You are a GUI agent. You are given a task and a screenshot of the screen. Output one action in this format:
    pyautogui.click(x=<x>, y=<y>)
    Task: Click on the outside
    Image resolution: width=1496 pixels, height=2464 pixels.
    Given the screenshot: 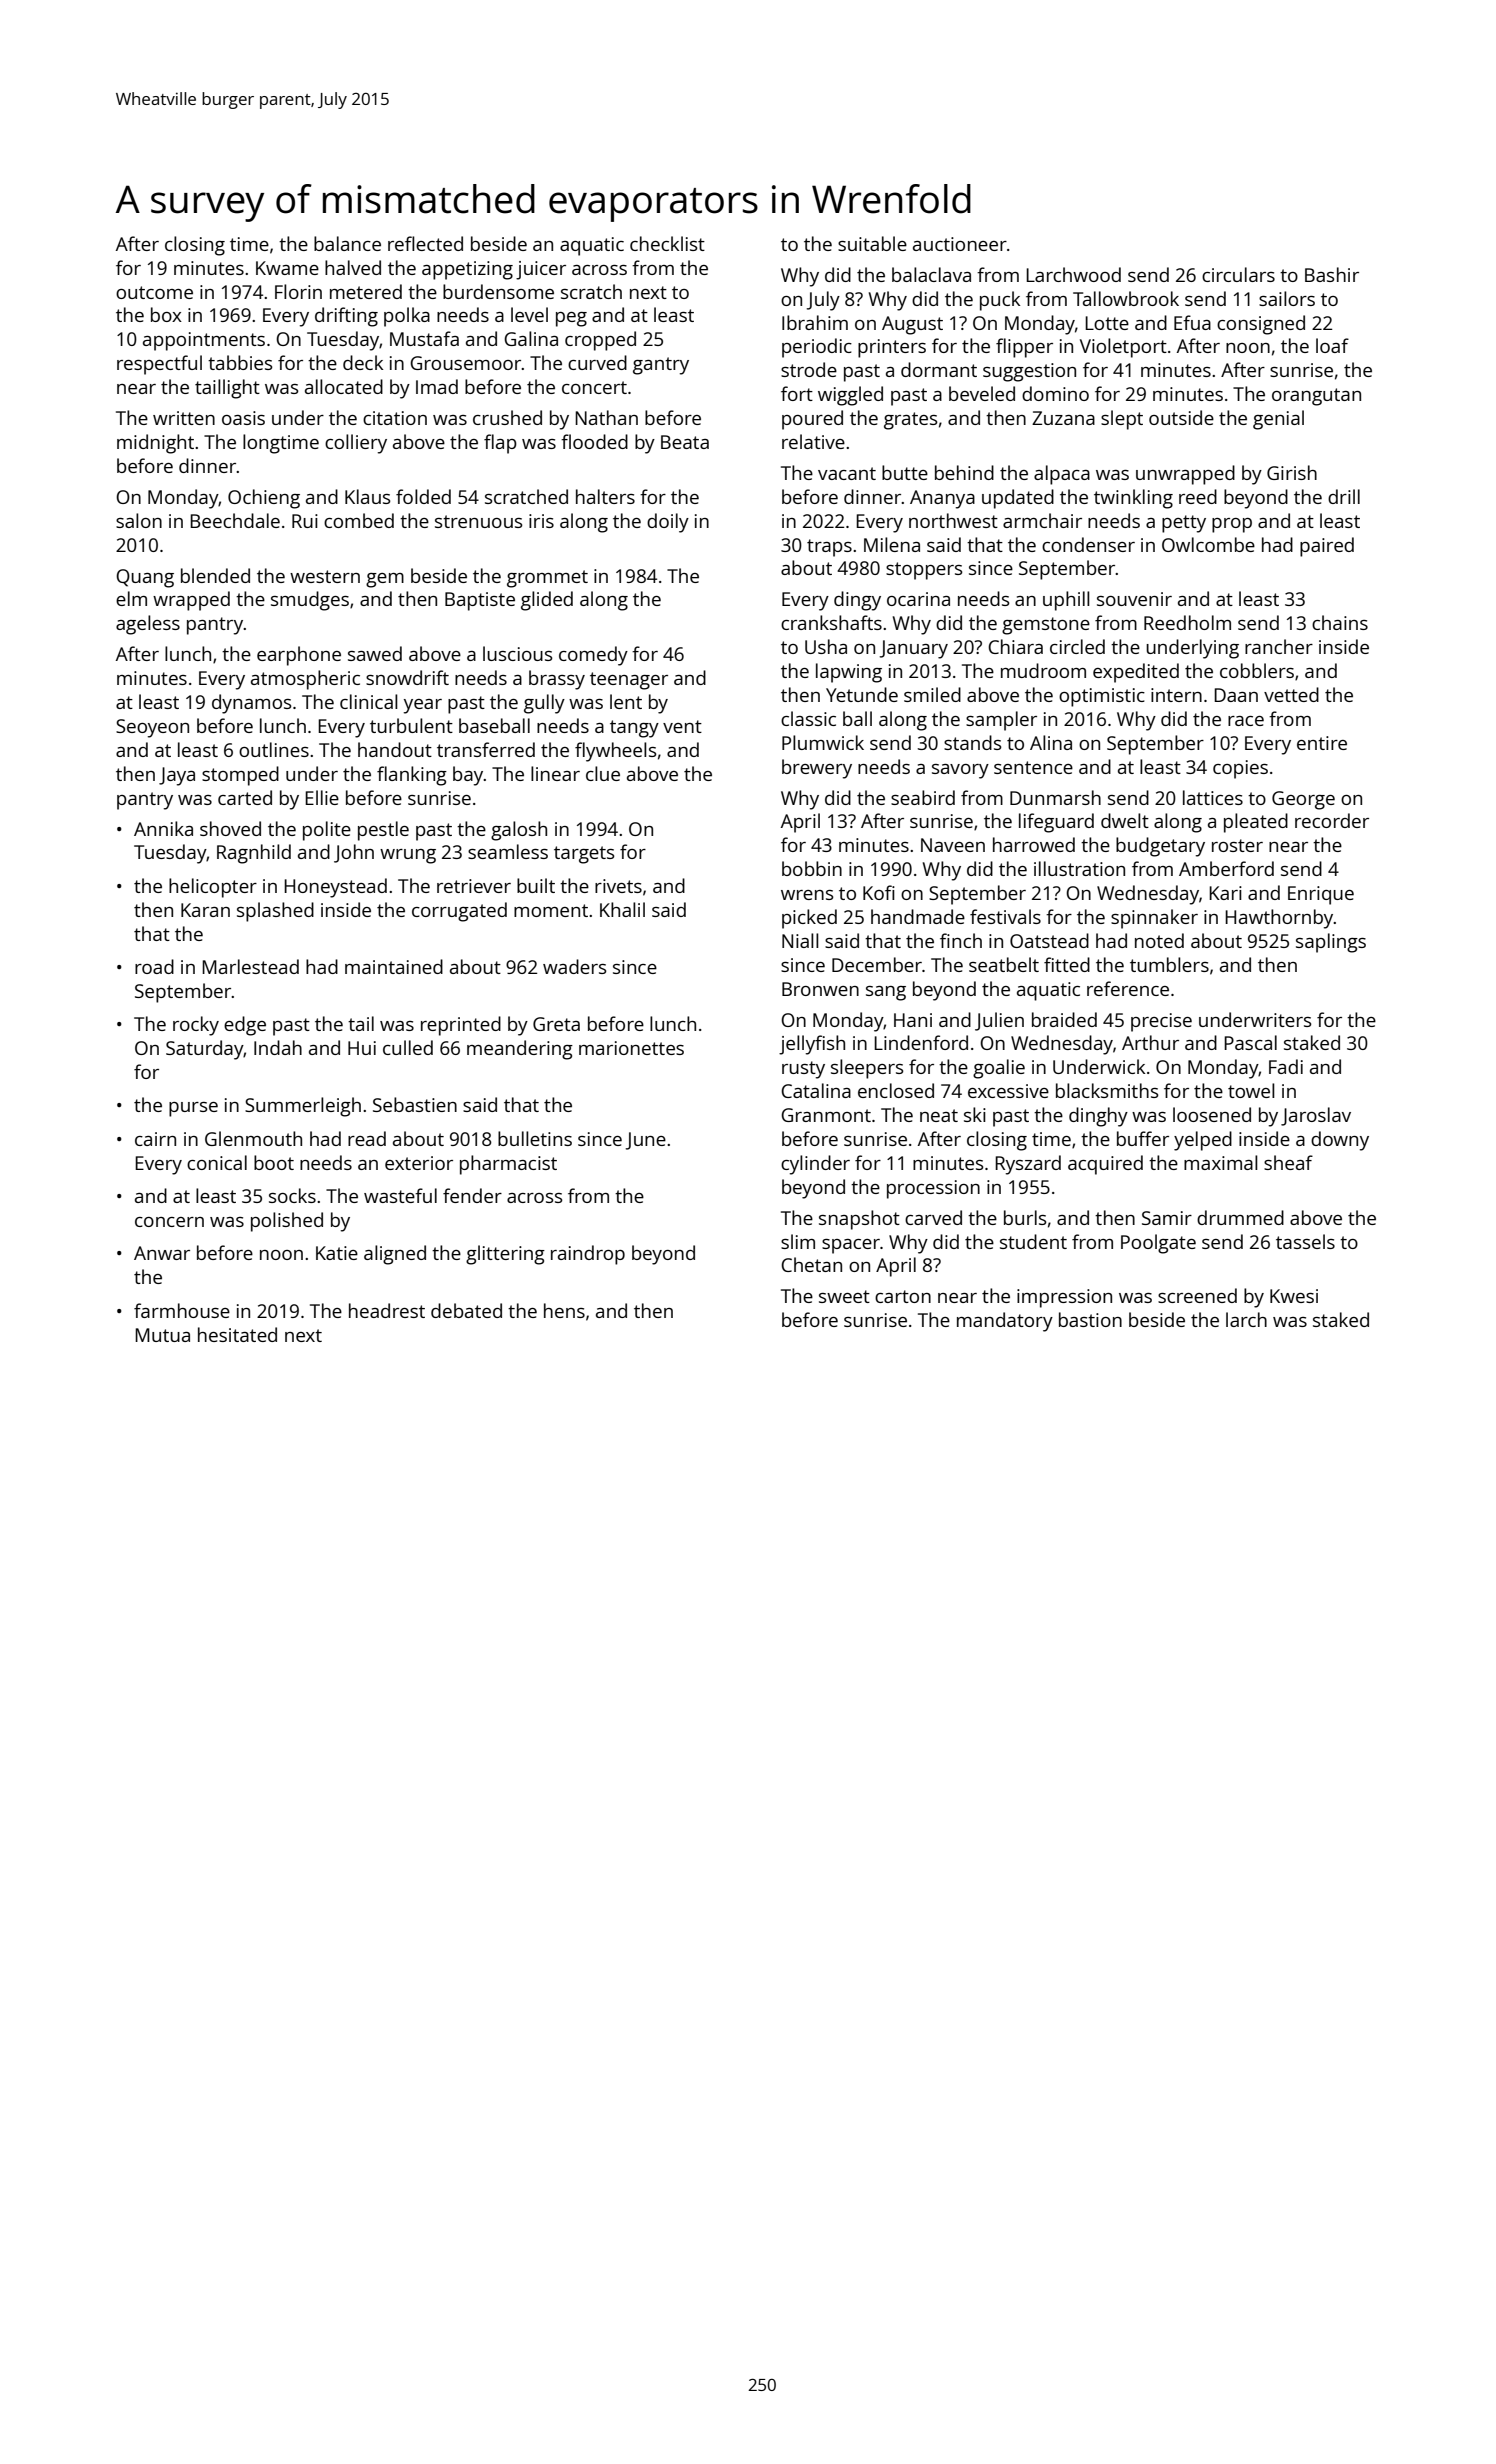 What is the action you would take?
    pyautogui.click(x=1181, y=417)
